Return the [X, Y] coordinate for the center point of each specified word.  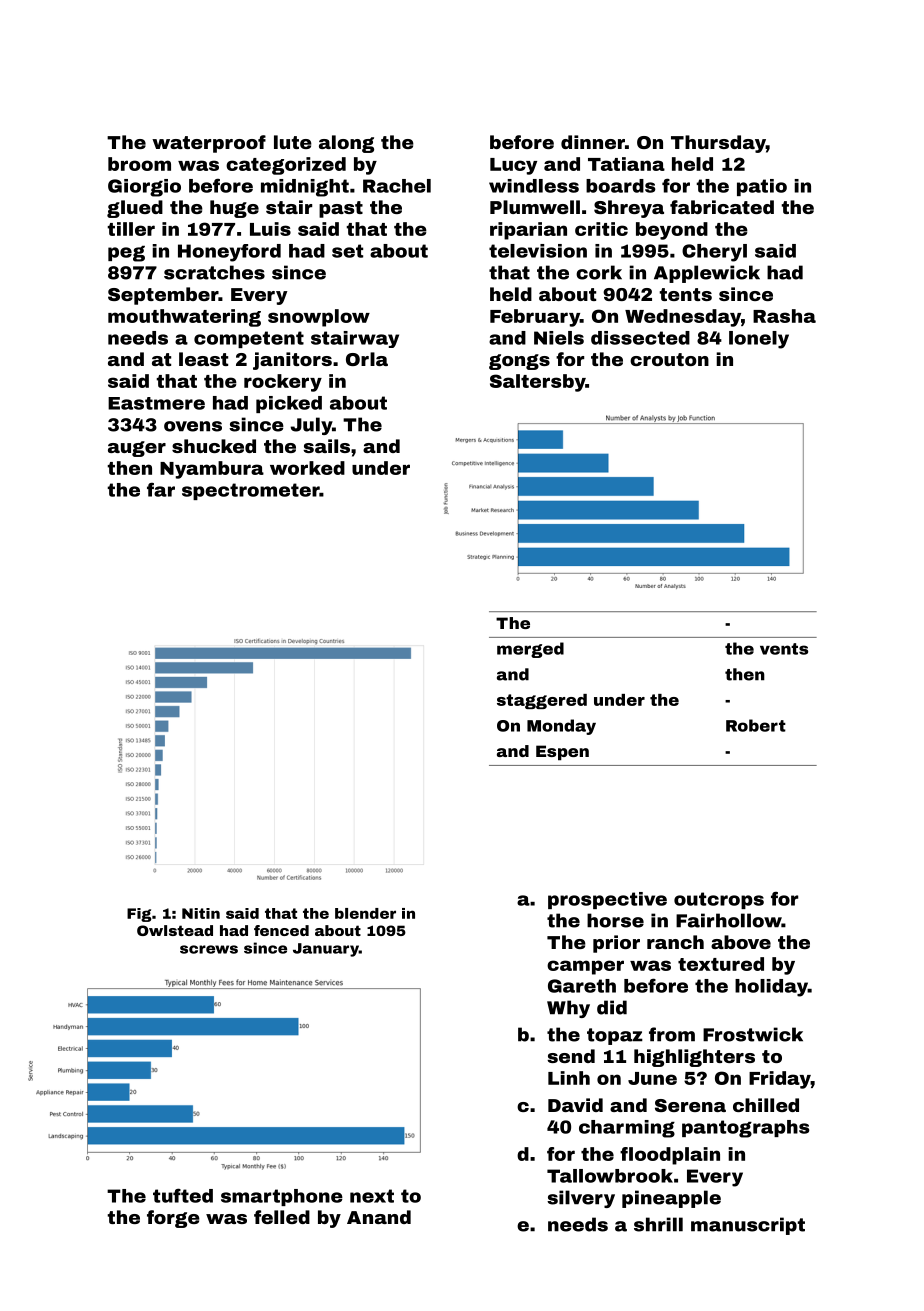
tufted [183, 1195]
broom [139, 164]
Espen [562, 753]
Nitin [201, 913]
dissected [640, 338]
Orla [367, 359]
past [341, 209]
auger [137, 449]
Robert [756, 725]
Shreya [629, 209]
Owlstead [175, 930]
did [612, 1007]
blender [365, 913]
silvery [581, 1199]
